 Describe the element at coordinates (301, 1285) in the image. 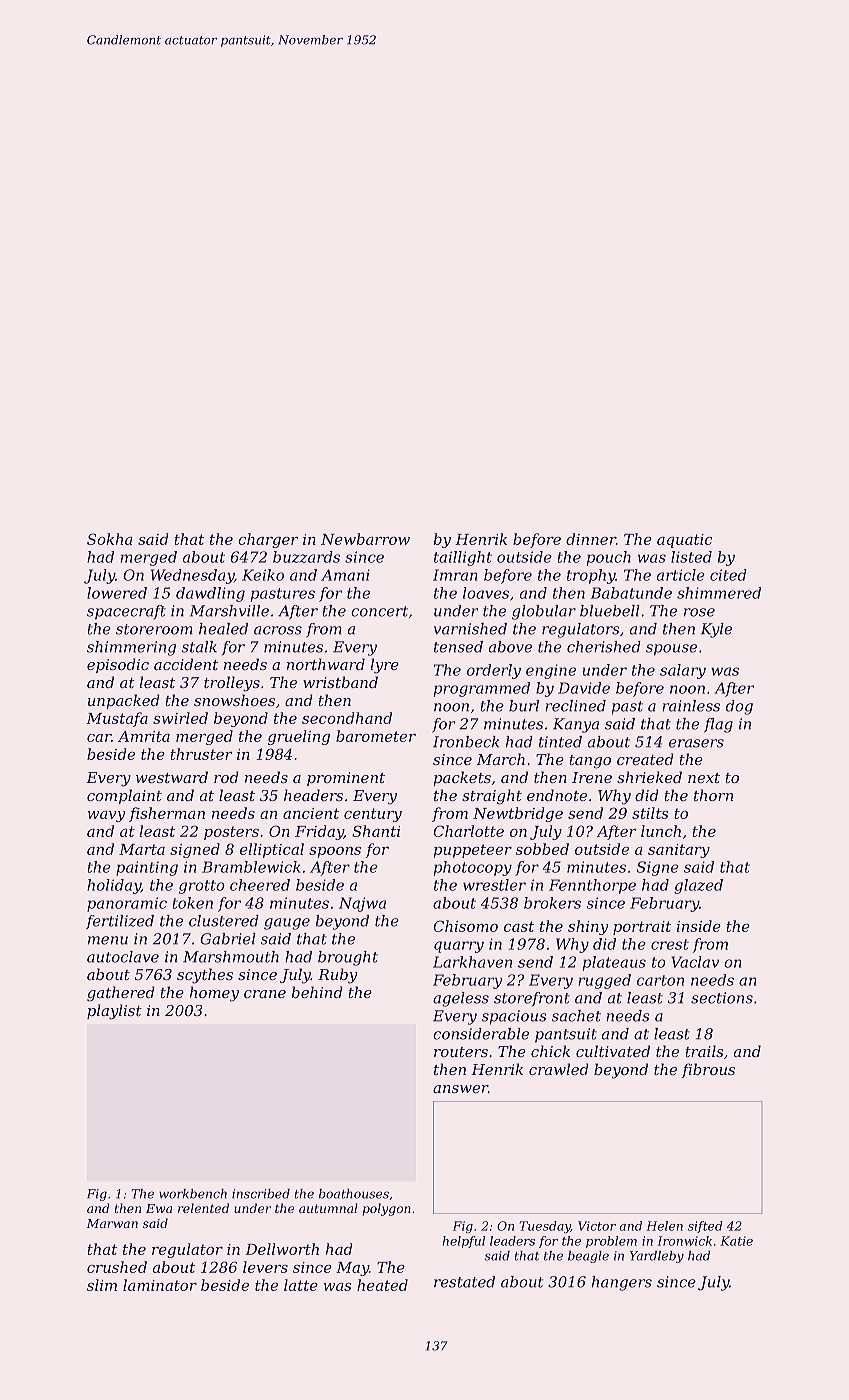

I see `latte` at that location.
